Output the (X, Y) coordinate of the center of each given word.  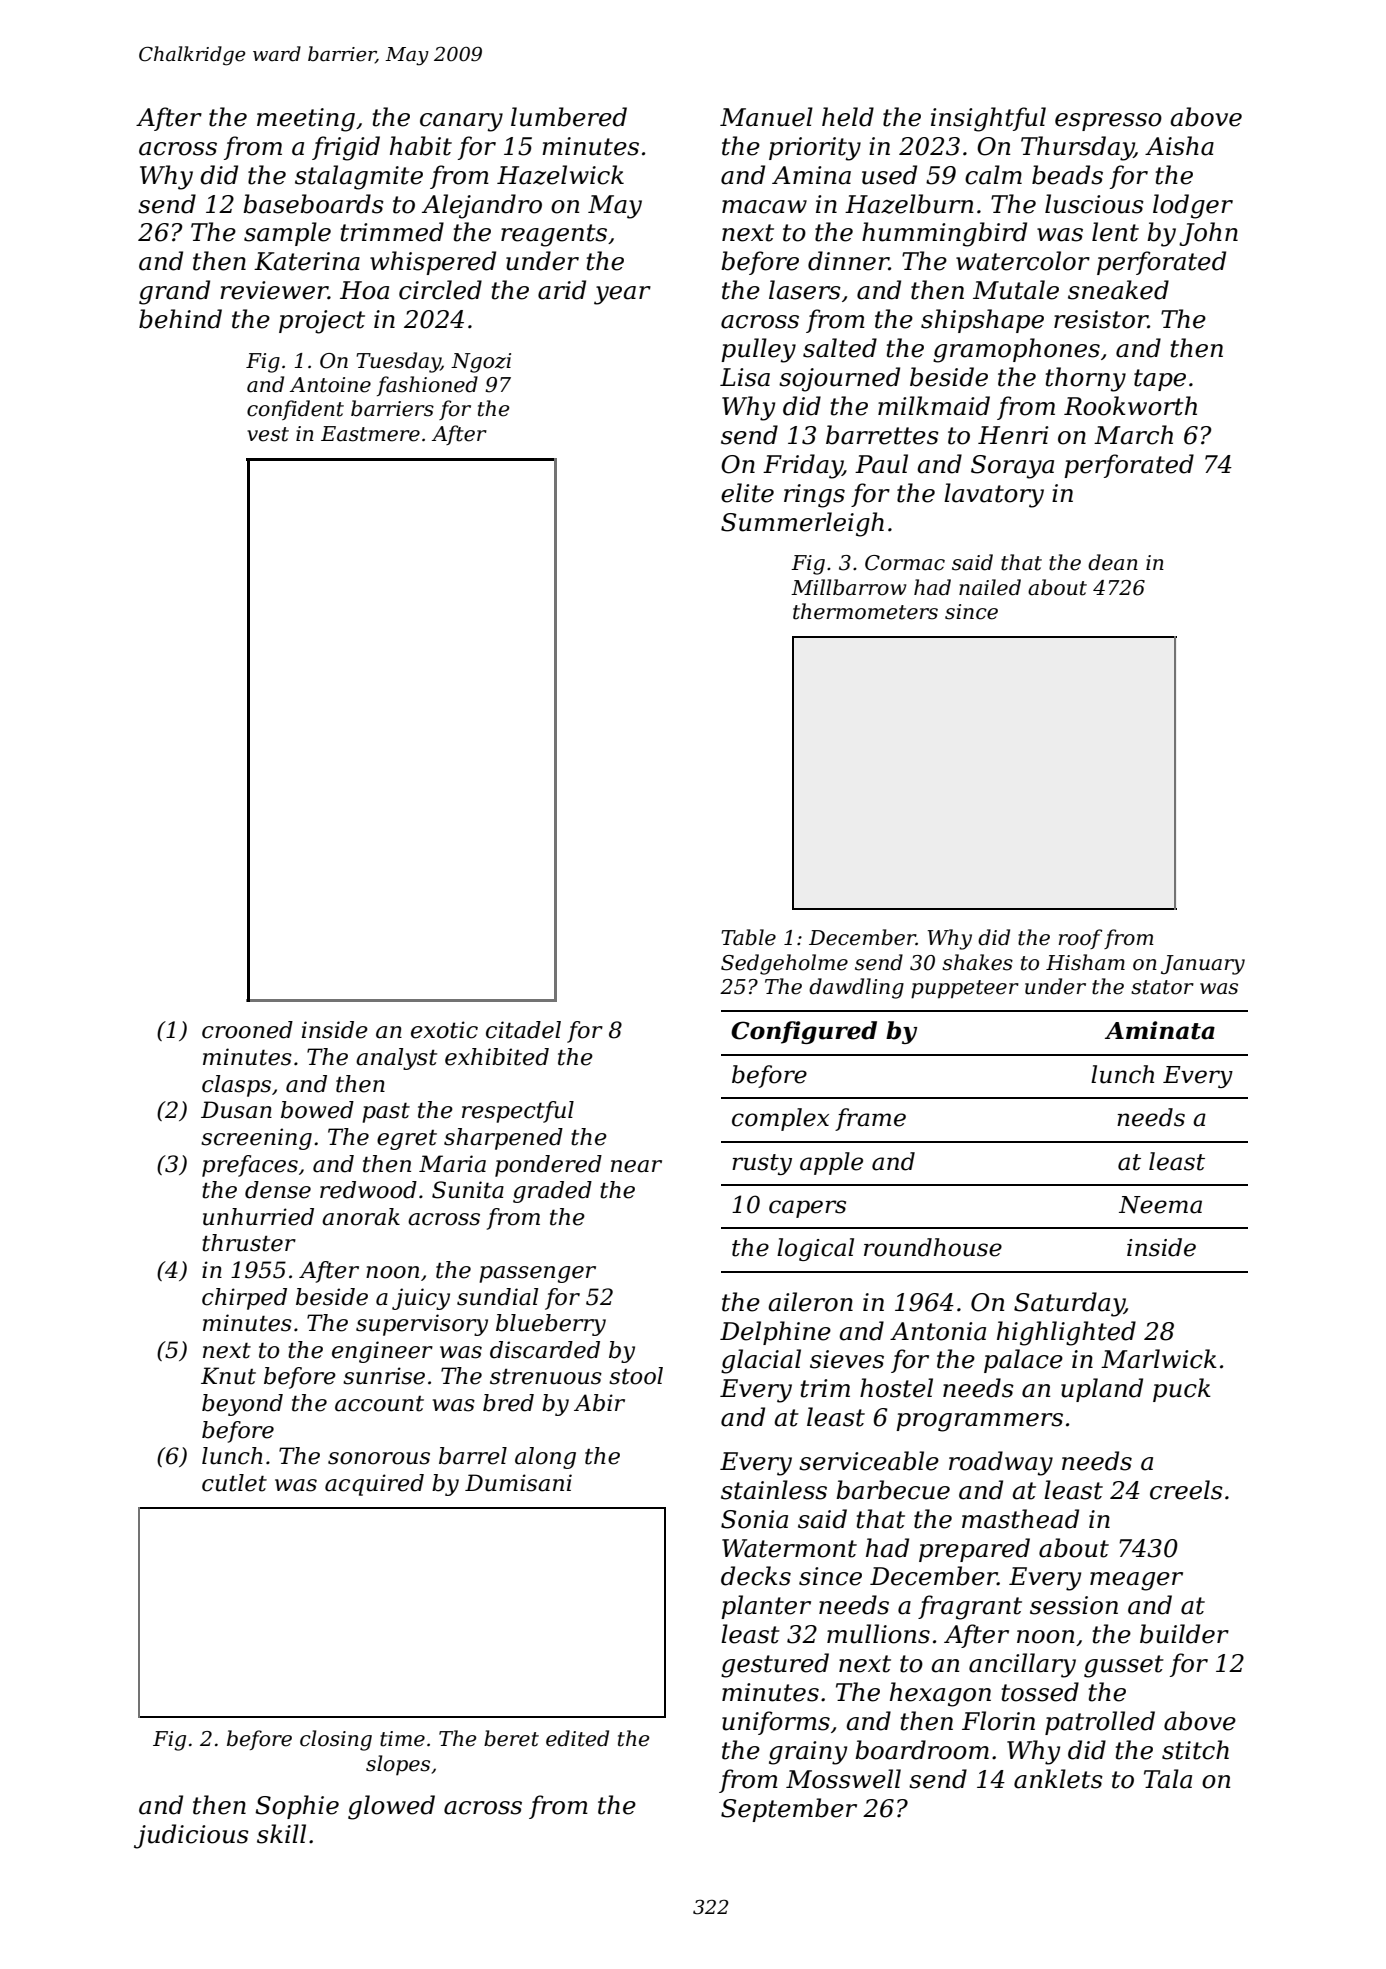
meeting (306, 120)
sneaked (1118, 290)
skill (281, 1834)
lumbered (569, 117)
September (789, 1810)
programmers (979, 1422)
